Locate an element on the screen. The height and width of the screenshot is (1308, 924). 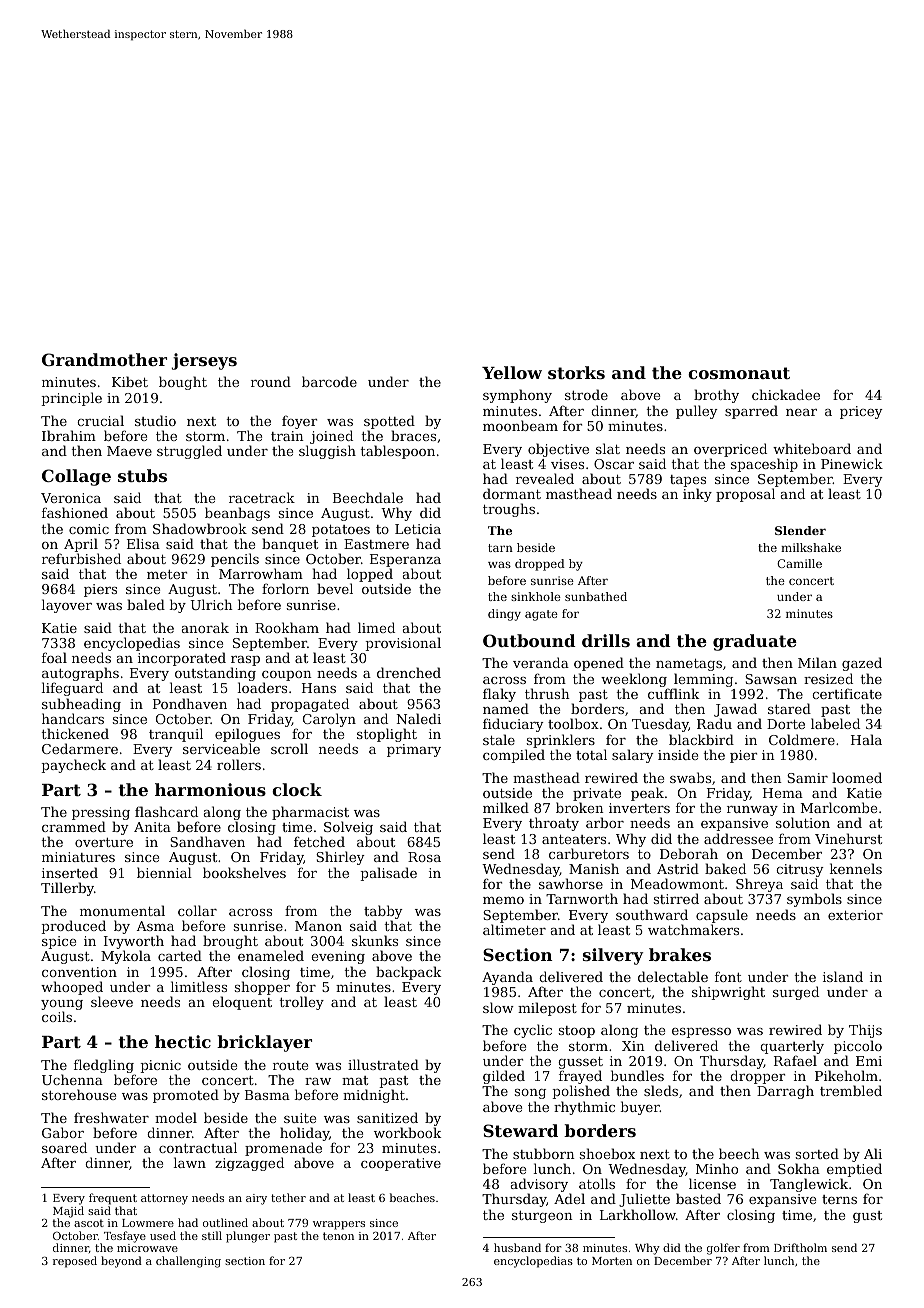
midnight is located at coordinates (374, 1096).
